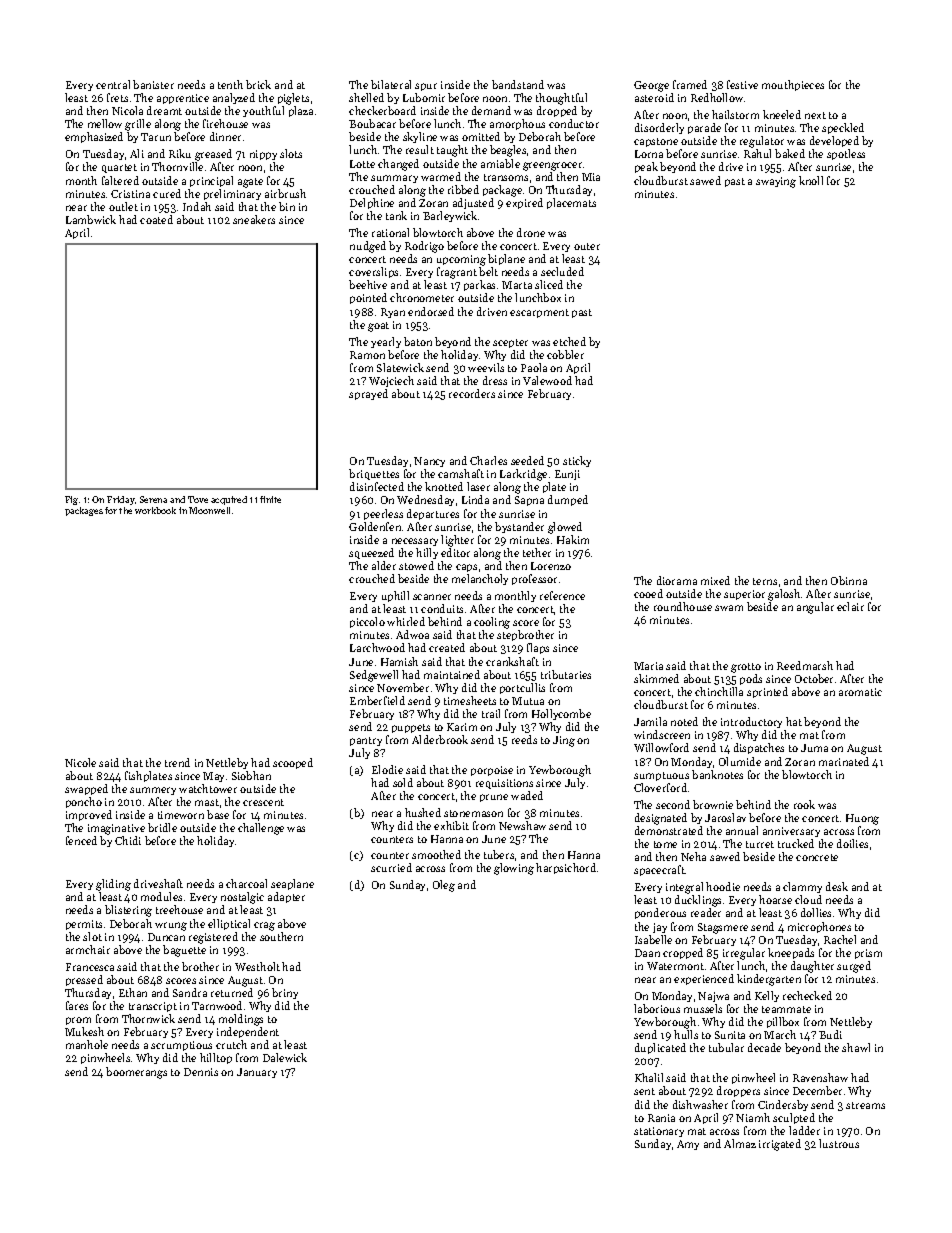  I want to click on Valewood, so click(547, 380).
